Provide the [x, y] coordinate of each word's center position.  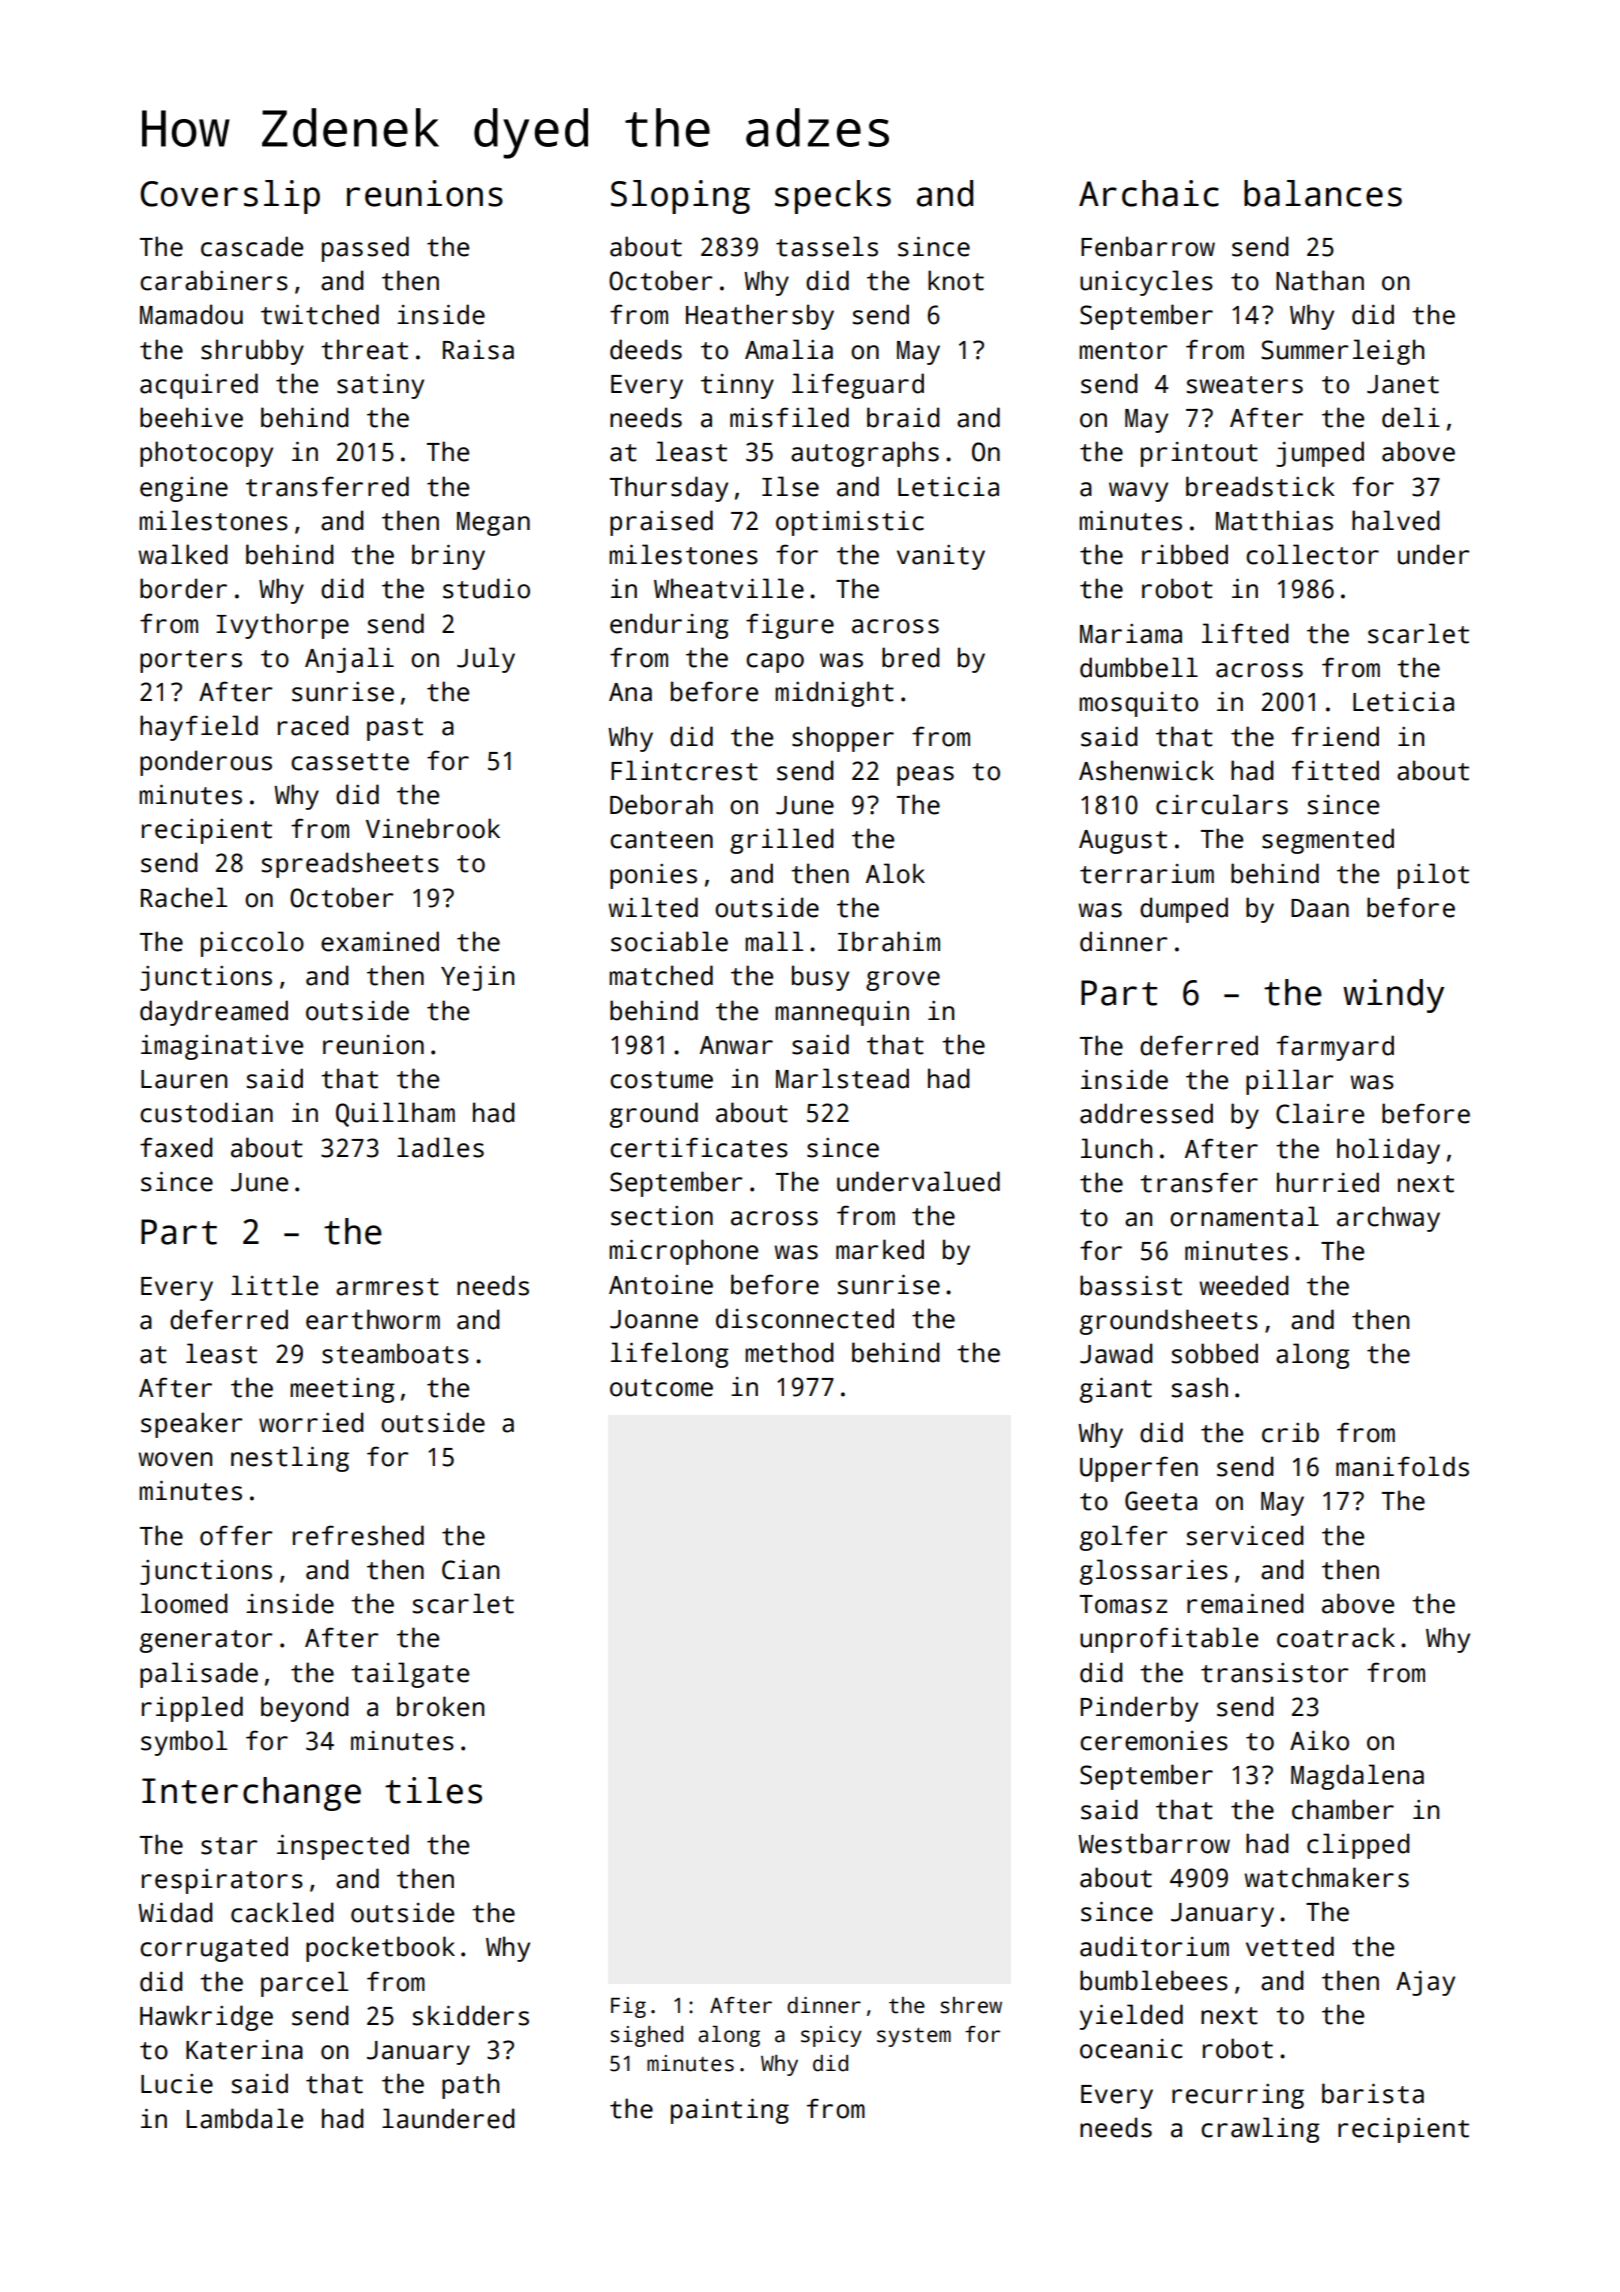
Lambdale [245, 2118]
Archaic [1149, 193]
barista [1373, 2093]
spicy [831, 2036]
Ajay [1425, 1983]
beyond [305, 1709]
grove [903, 981]
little [274, 1285]
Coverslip [230, 197]
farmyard [1335, 1048]
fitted [1335, 770]
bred [911, 657]
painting [730, 2111]
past [395, 729]
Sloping [680, 197]
